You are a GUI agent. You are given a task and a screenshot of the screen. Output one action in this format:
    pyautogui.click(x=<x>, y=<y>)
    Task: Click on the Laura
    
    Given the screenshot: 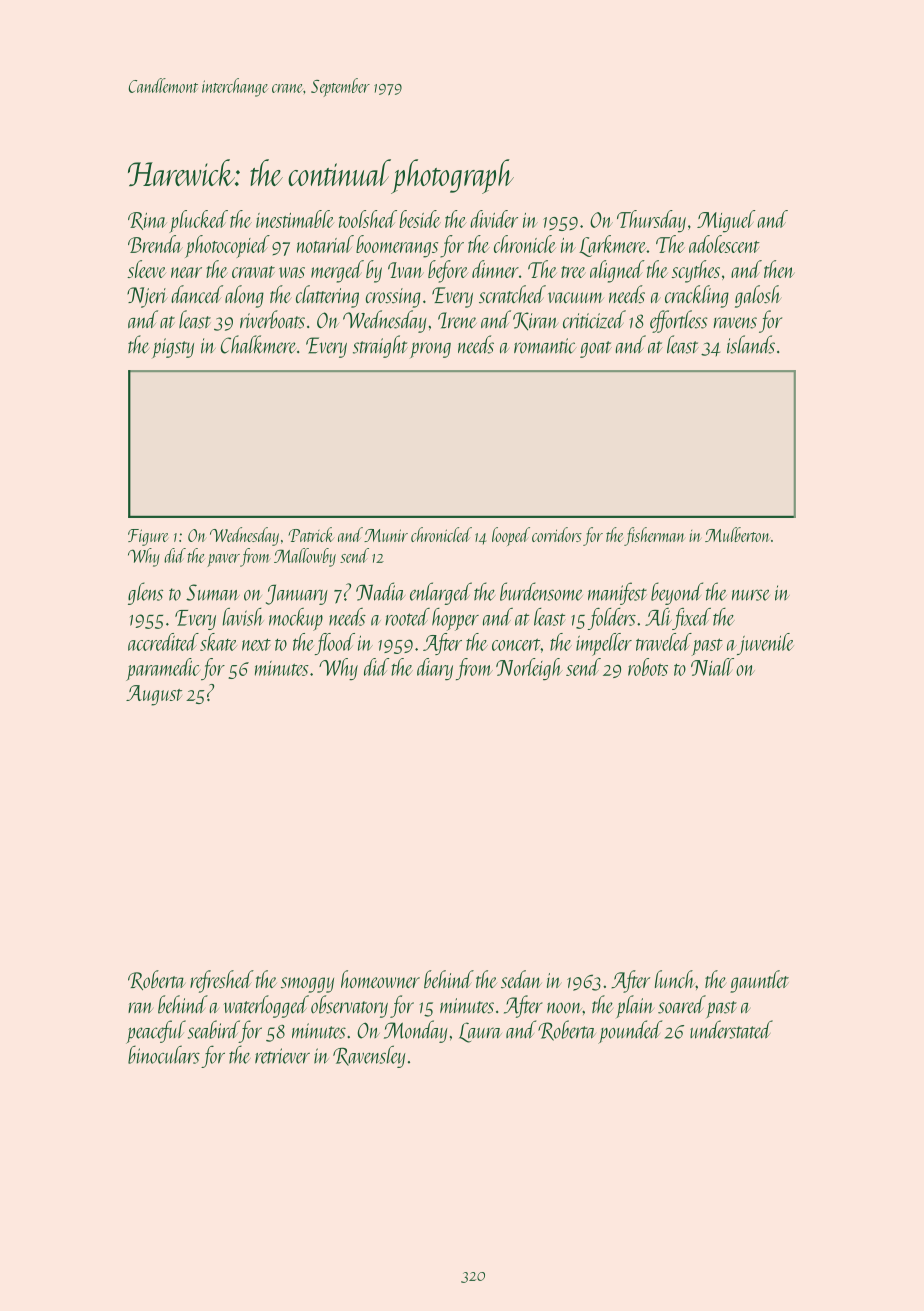 What is the action you would take?
    pyautogui.click(x=480, y=1032)
